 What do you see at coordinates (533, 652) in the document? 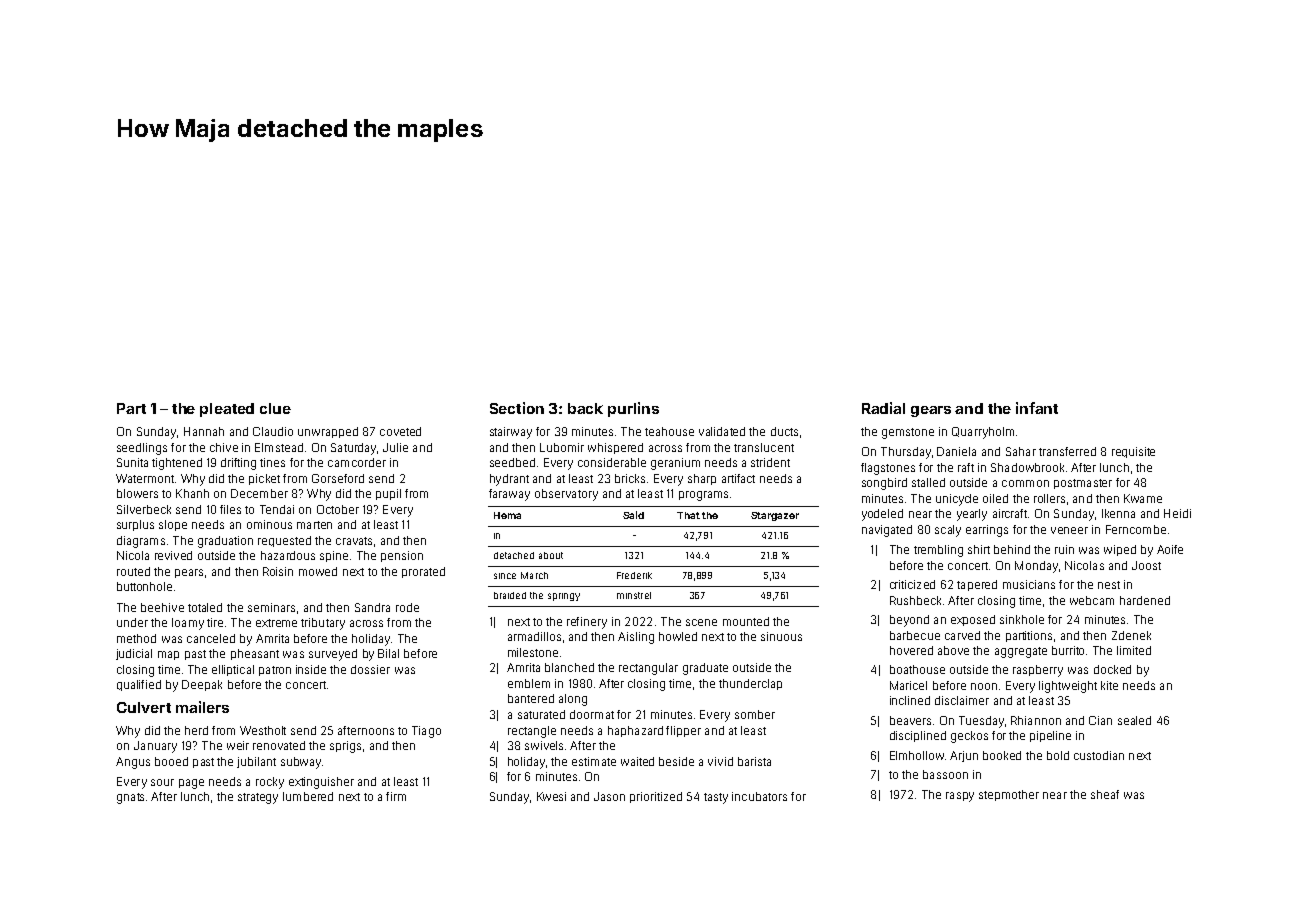
I see `milestone` at bounding box center [533, 652].
